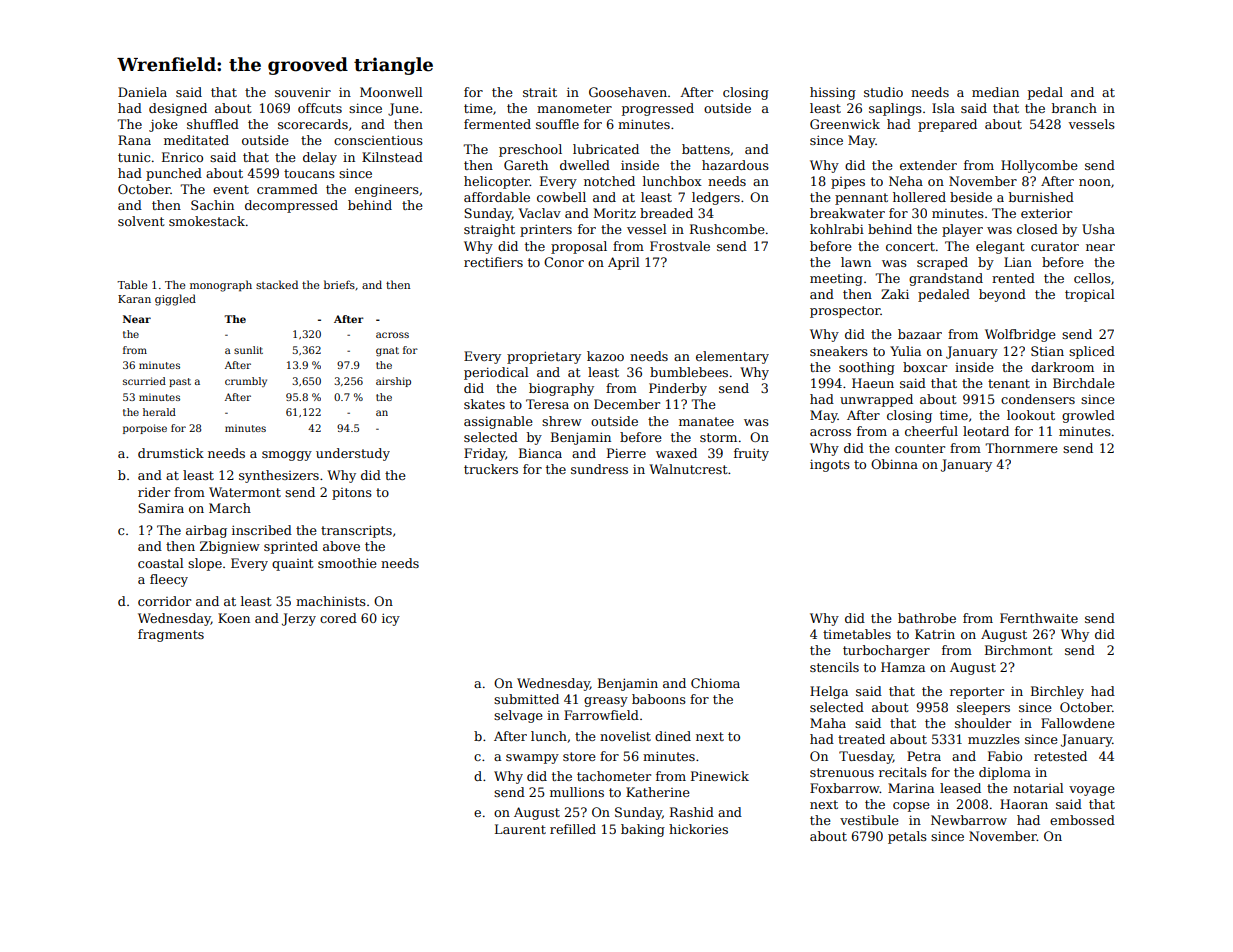  I want to click on strait, so click(540, 92).
